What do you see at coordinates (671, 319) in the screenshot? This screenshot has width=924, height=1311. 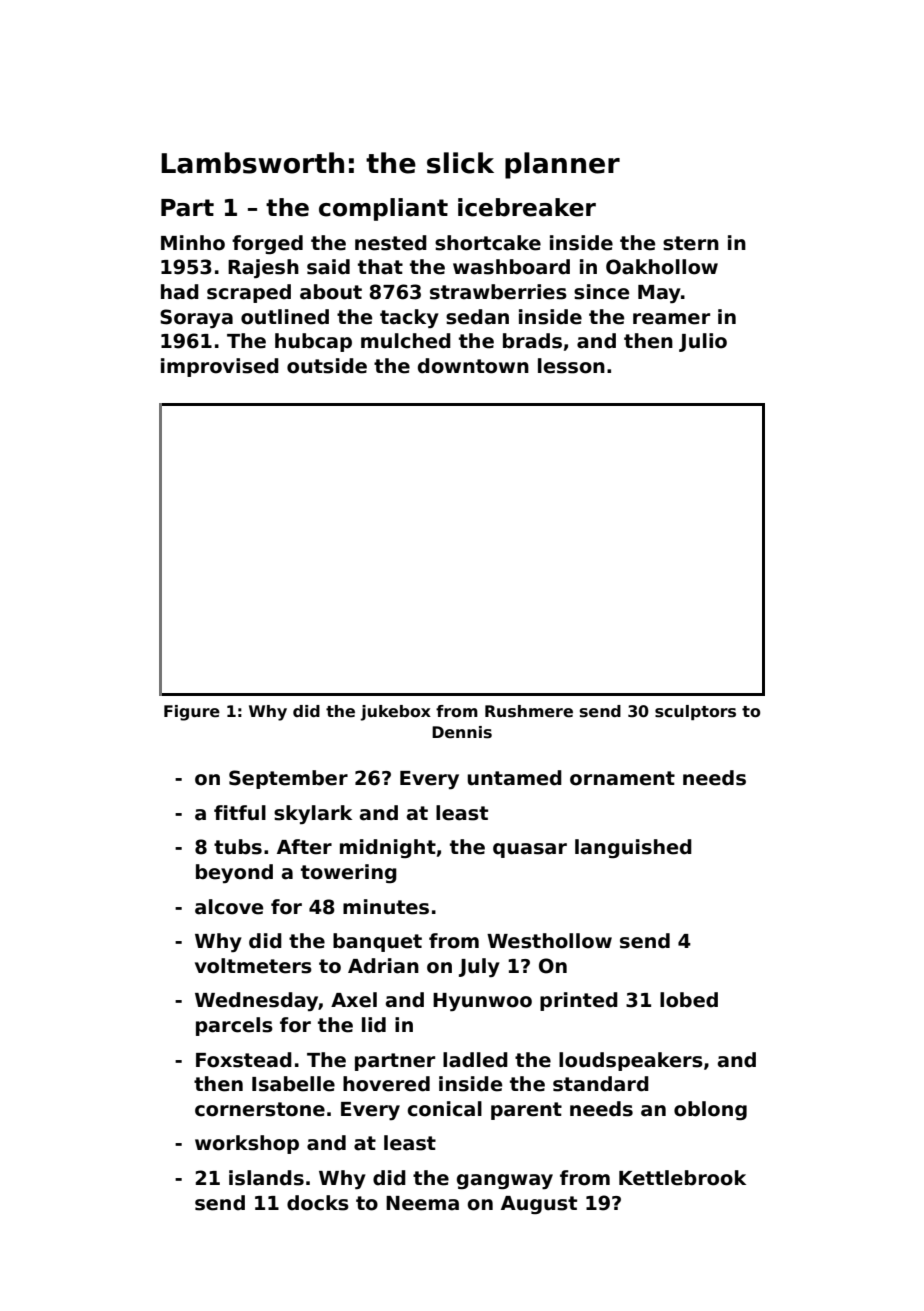 I see `reamer` at bounding box center [671, 319].
